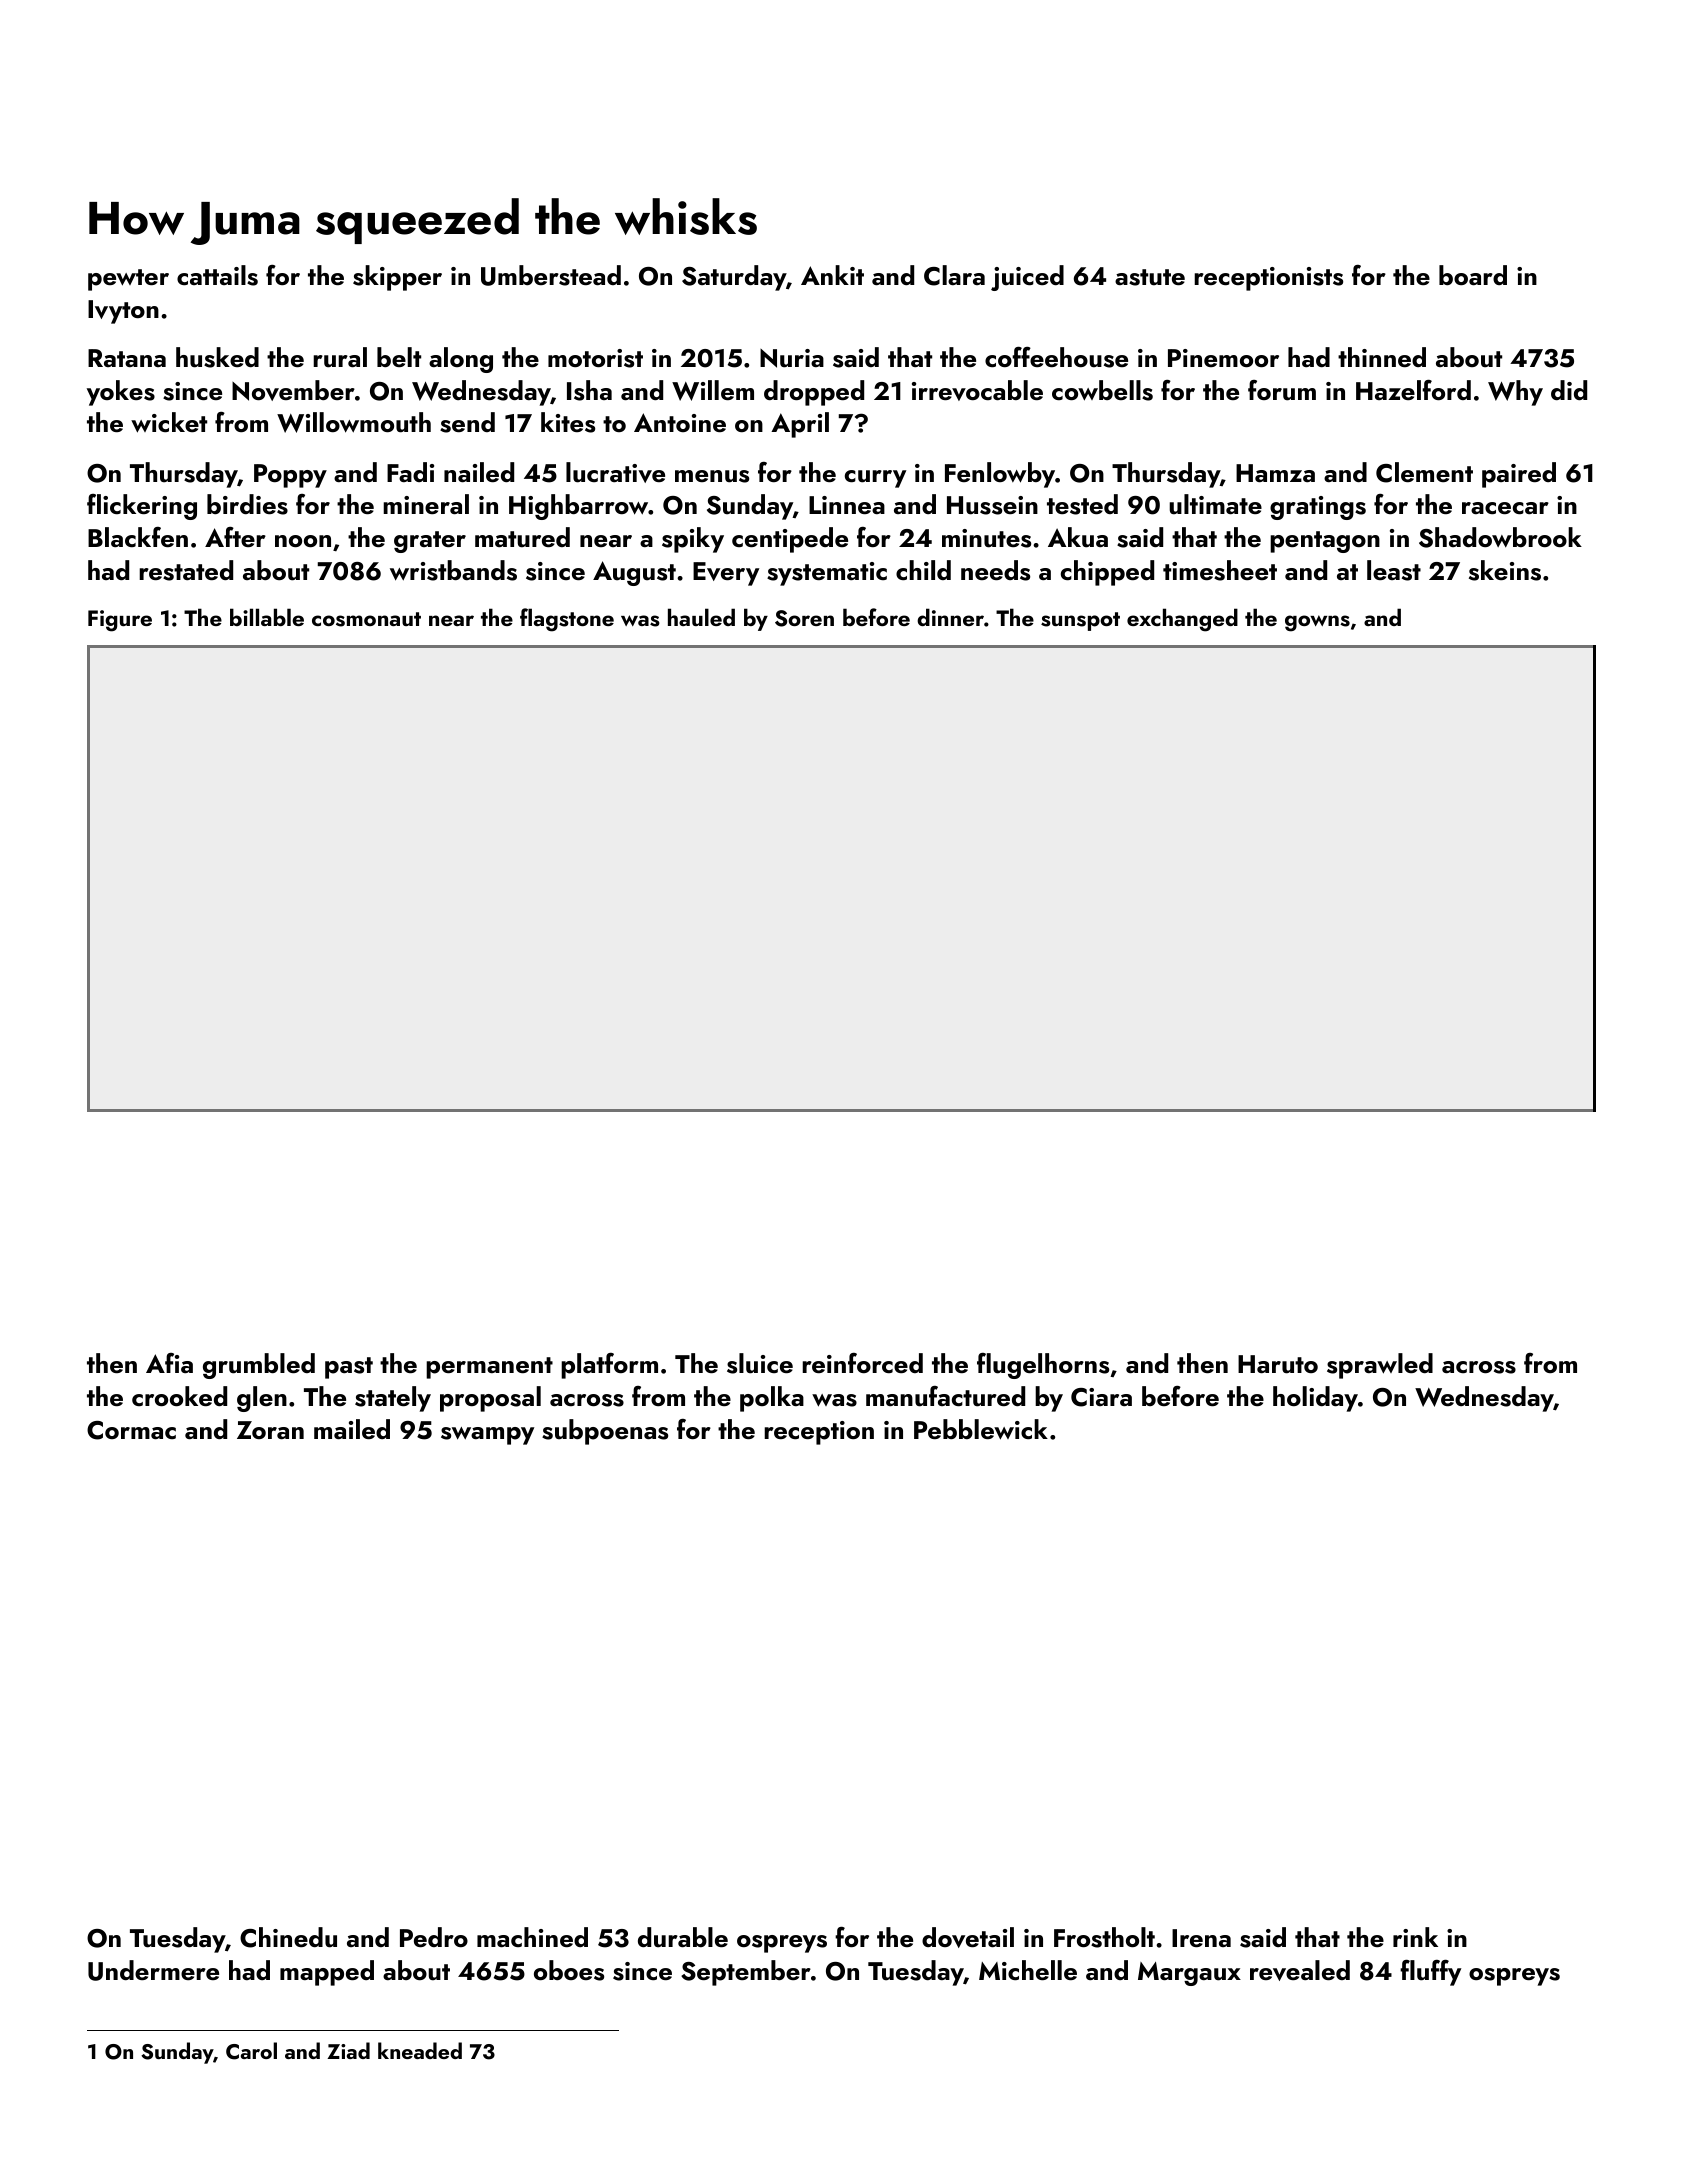 This image has height=2178, width=1683. Describe the element at coordinates (1315, 1399) in the image. I see `holiday` at that location.
